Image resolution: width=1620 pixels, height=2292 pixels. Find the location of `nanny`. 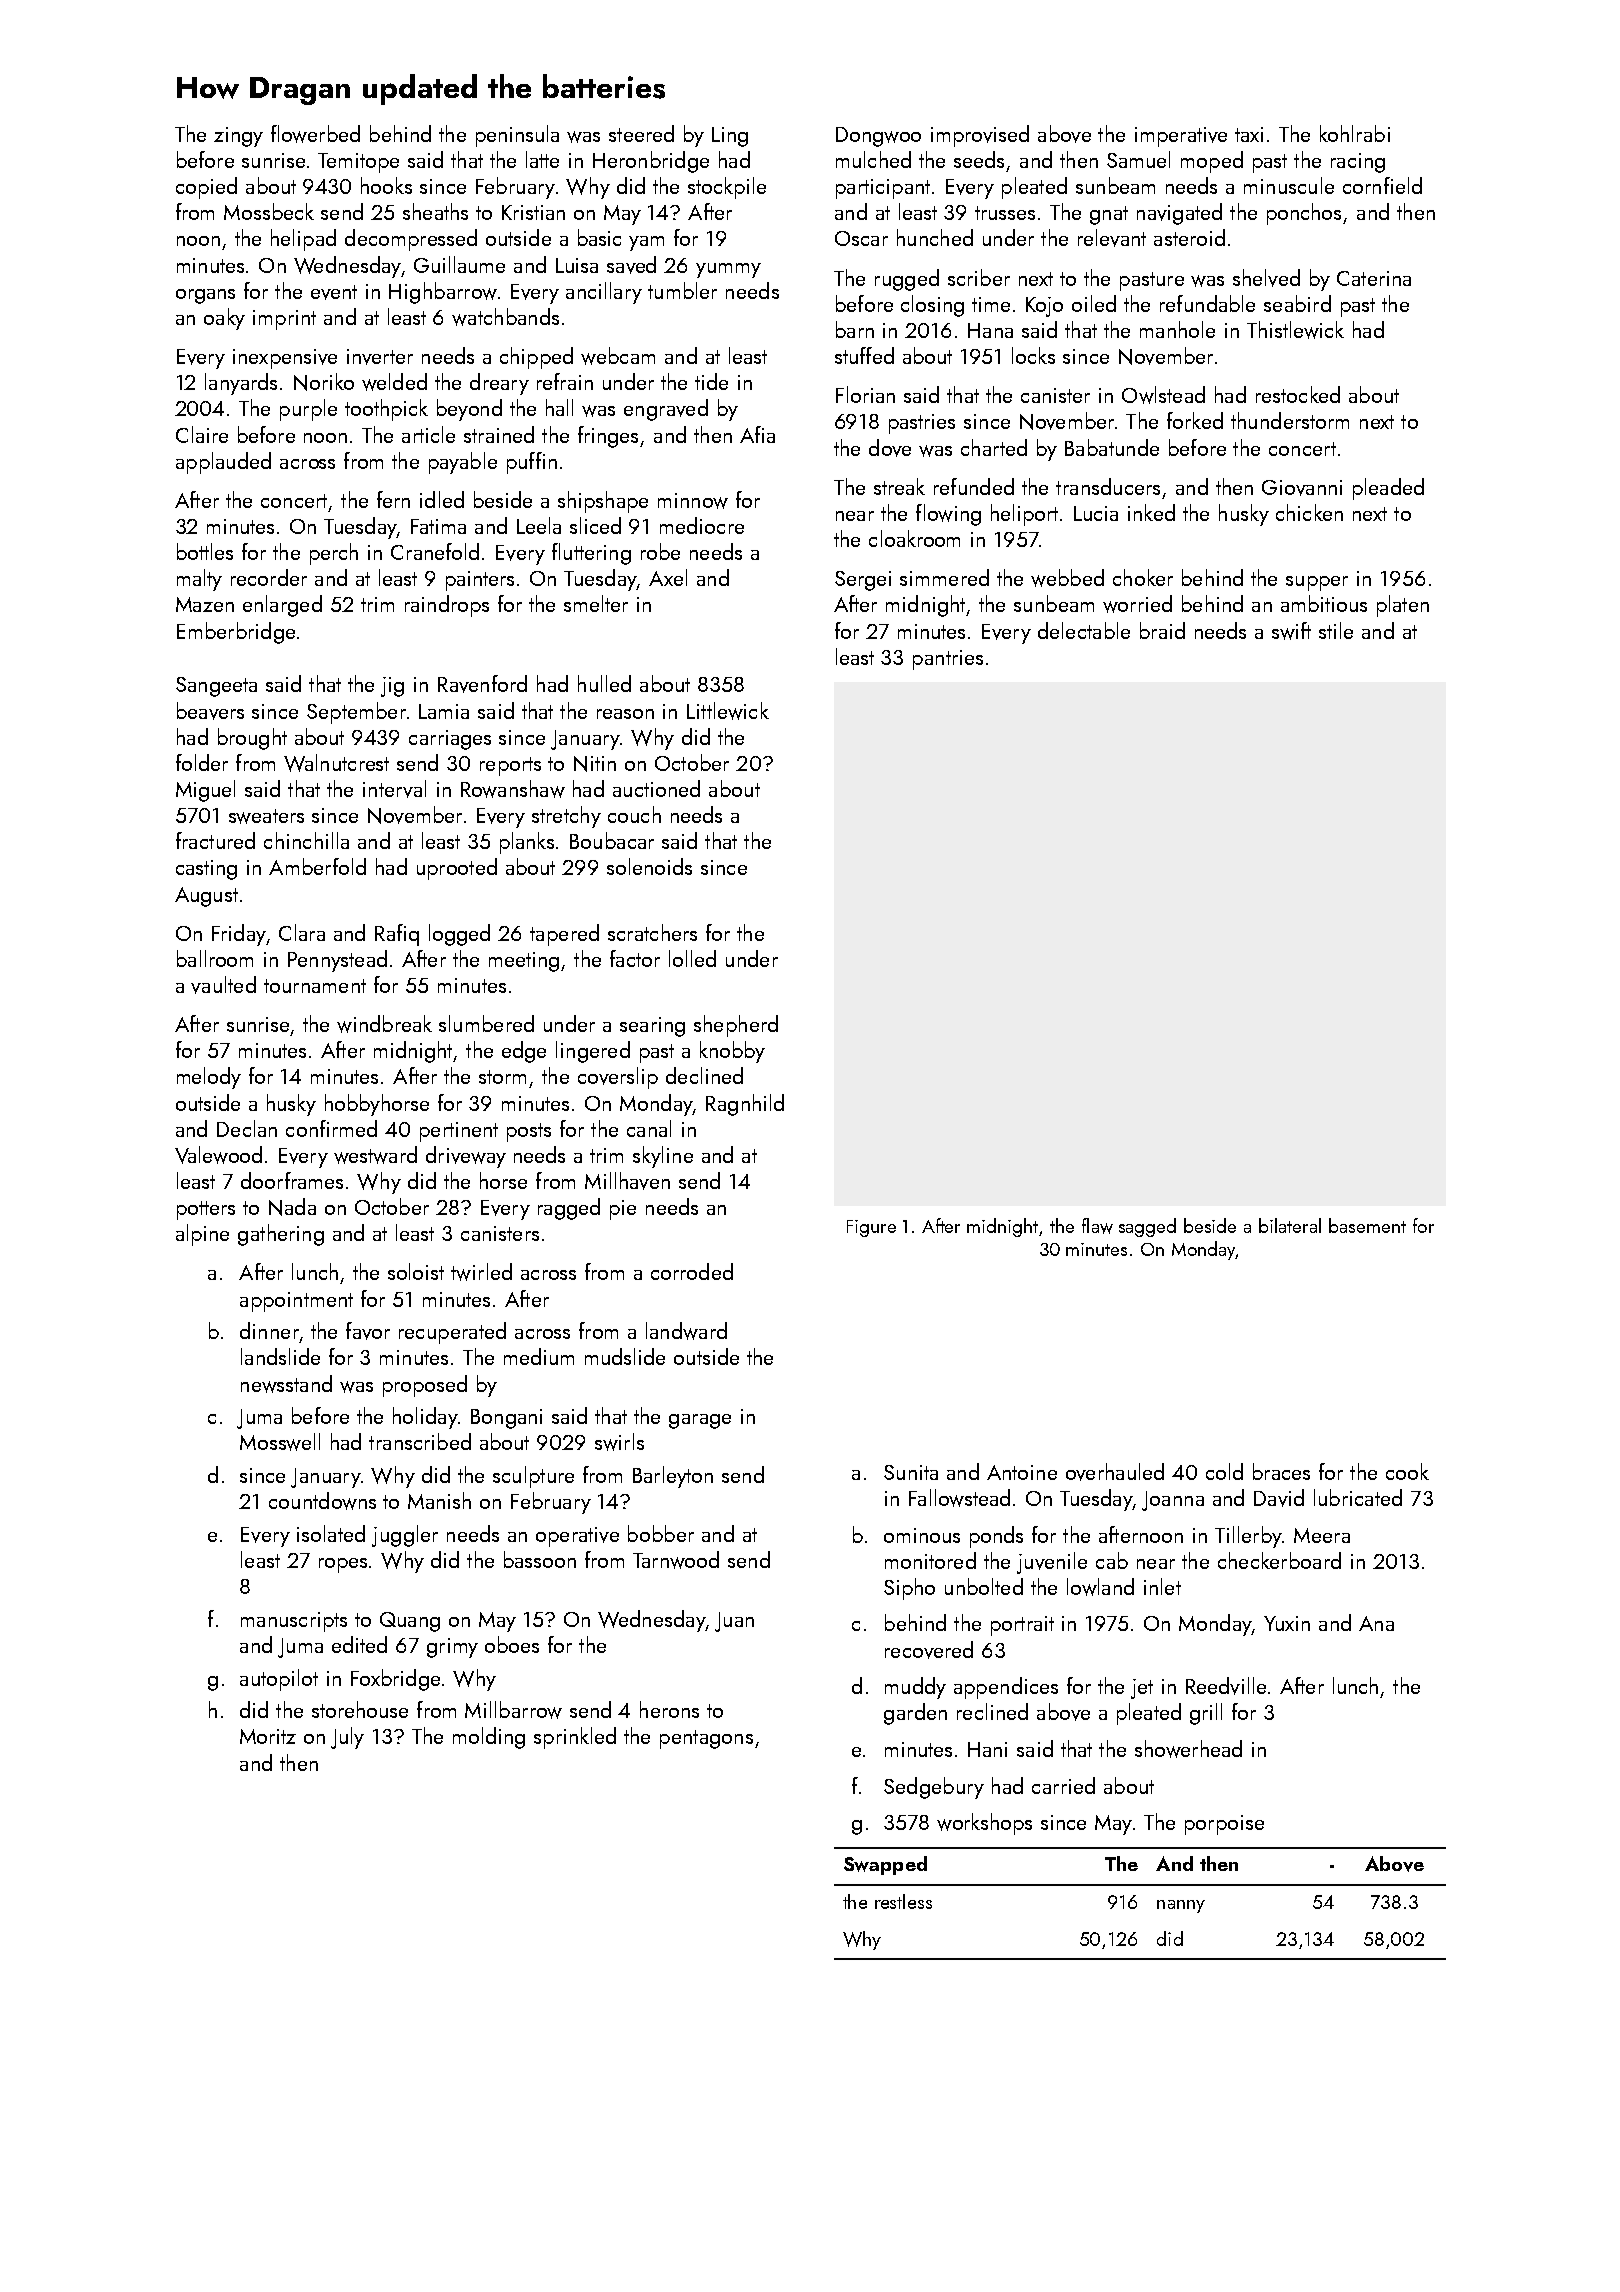

nanny is located at coordinates (1181, 1906).
